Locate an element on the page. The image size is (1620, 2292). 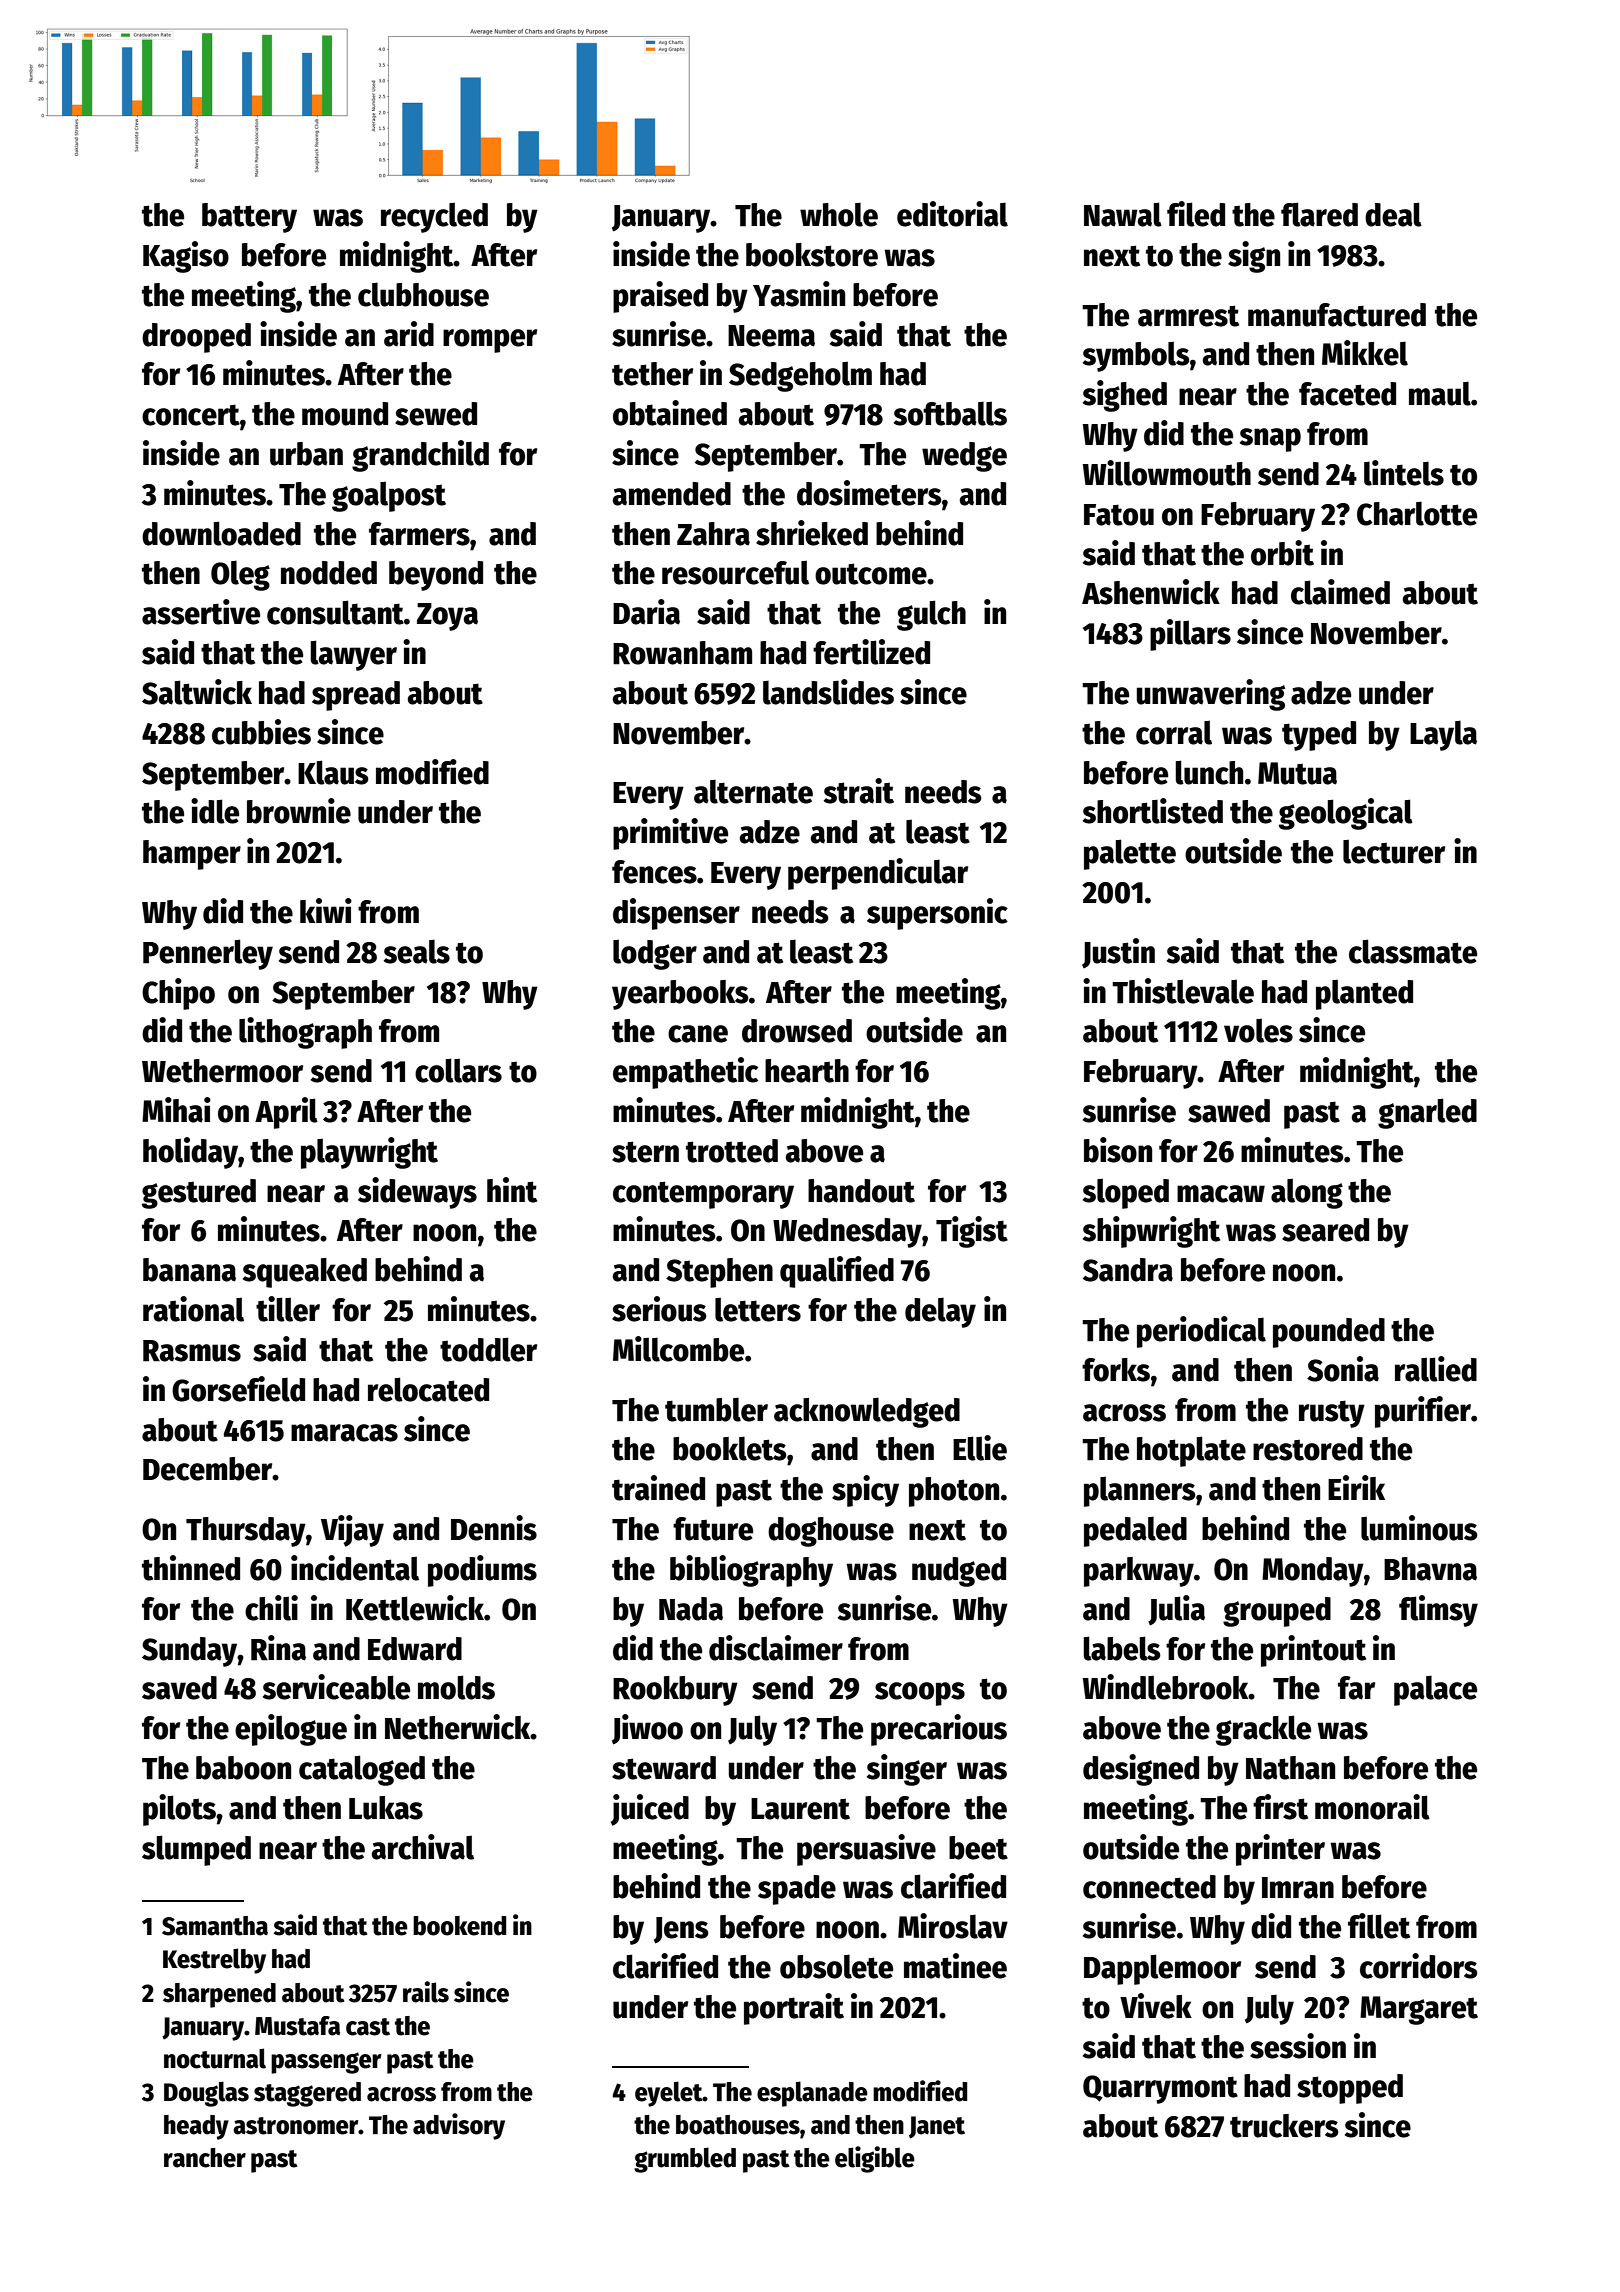
kiwi is located at coordinates (326, 910).
